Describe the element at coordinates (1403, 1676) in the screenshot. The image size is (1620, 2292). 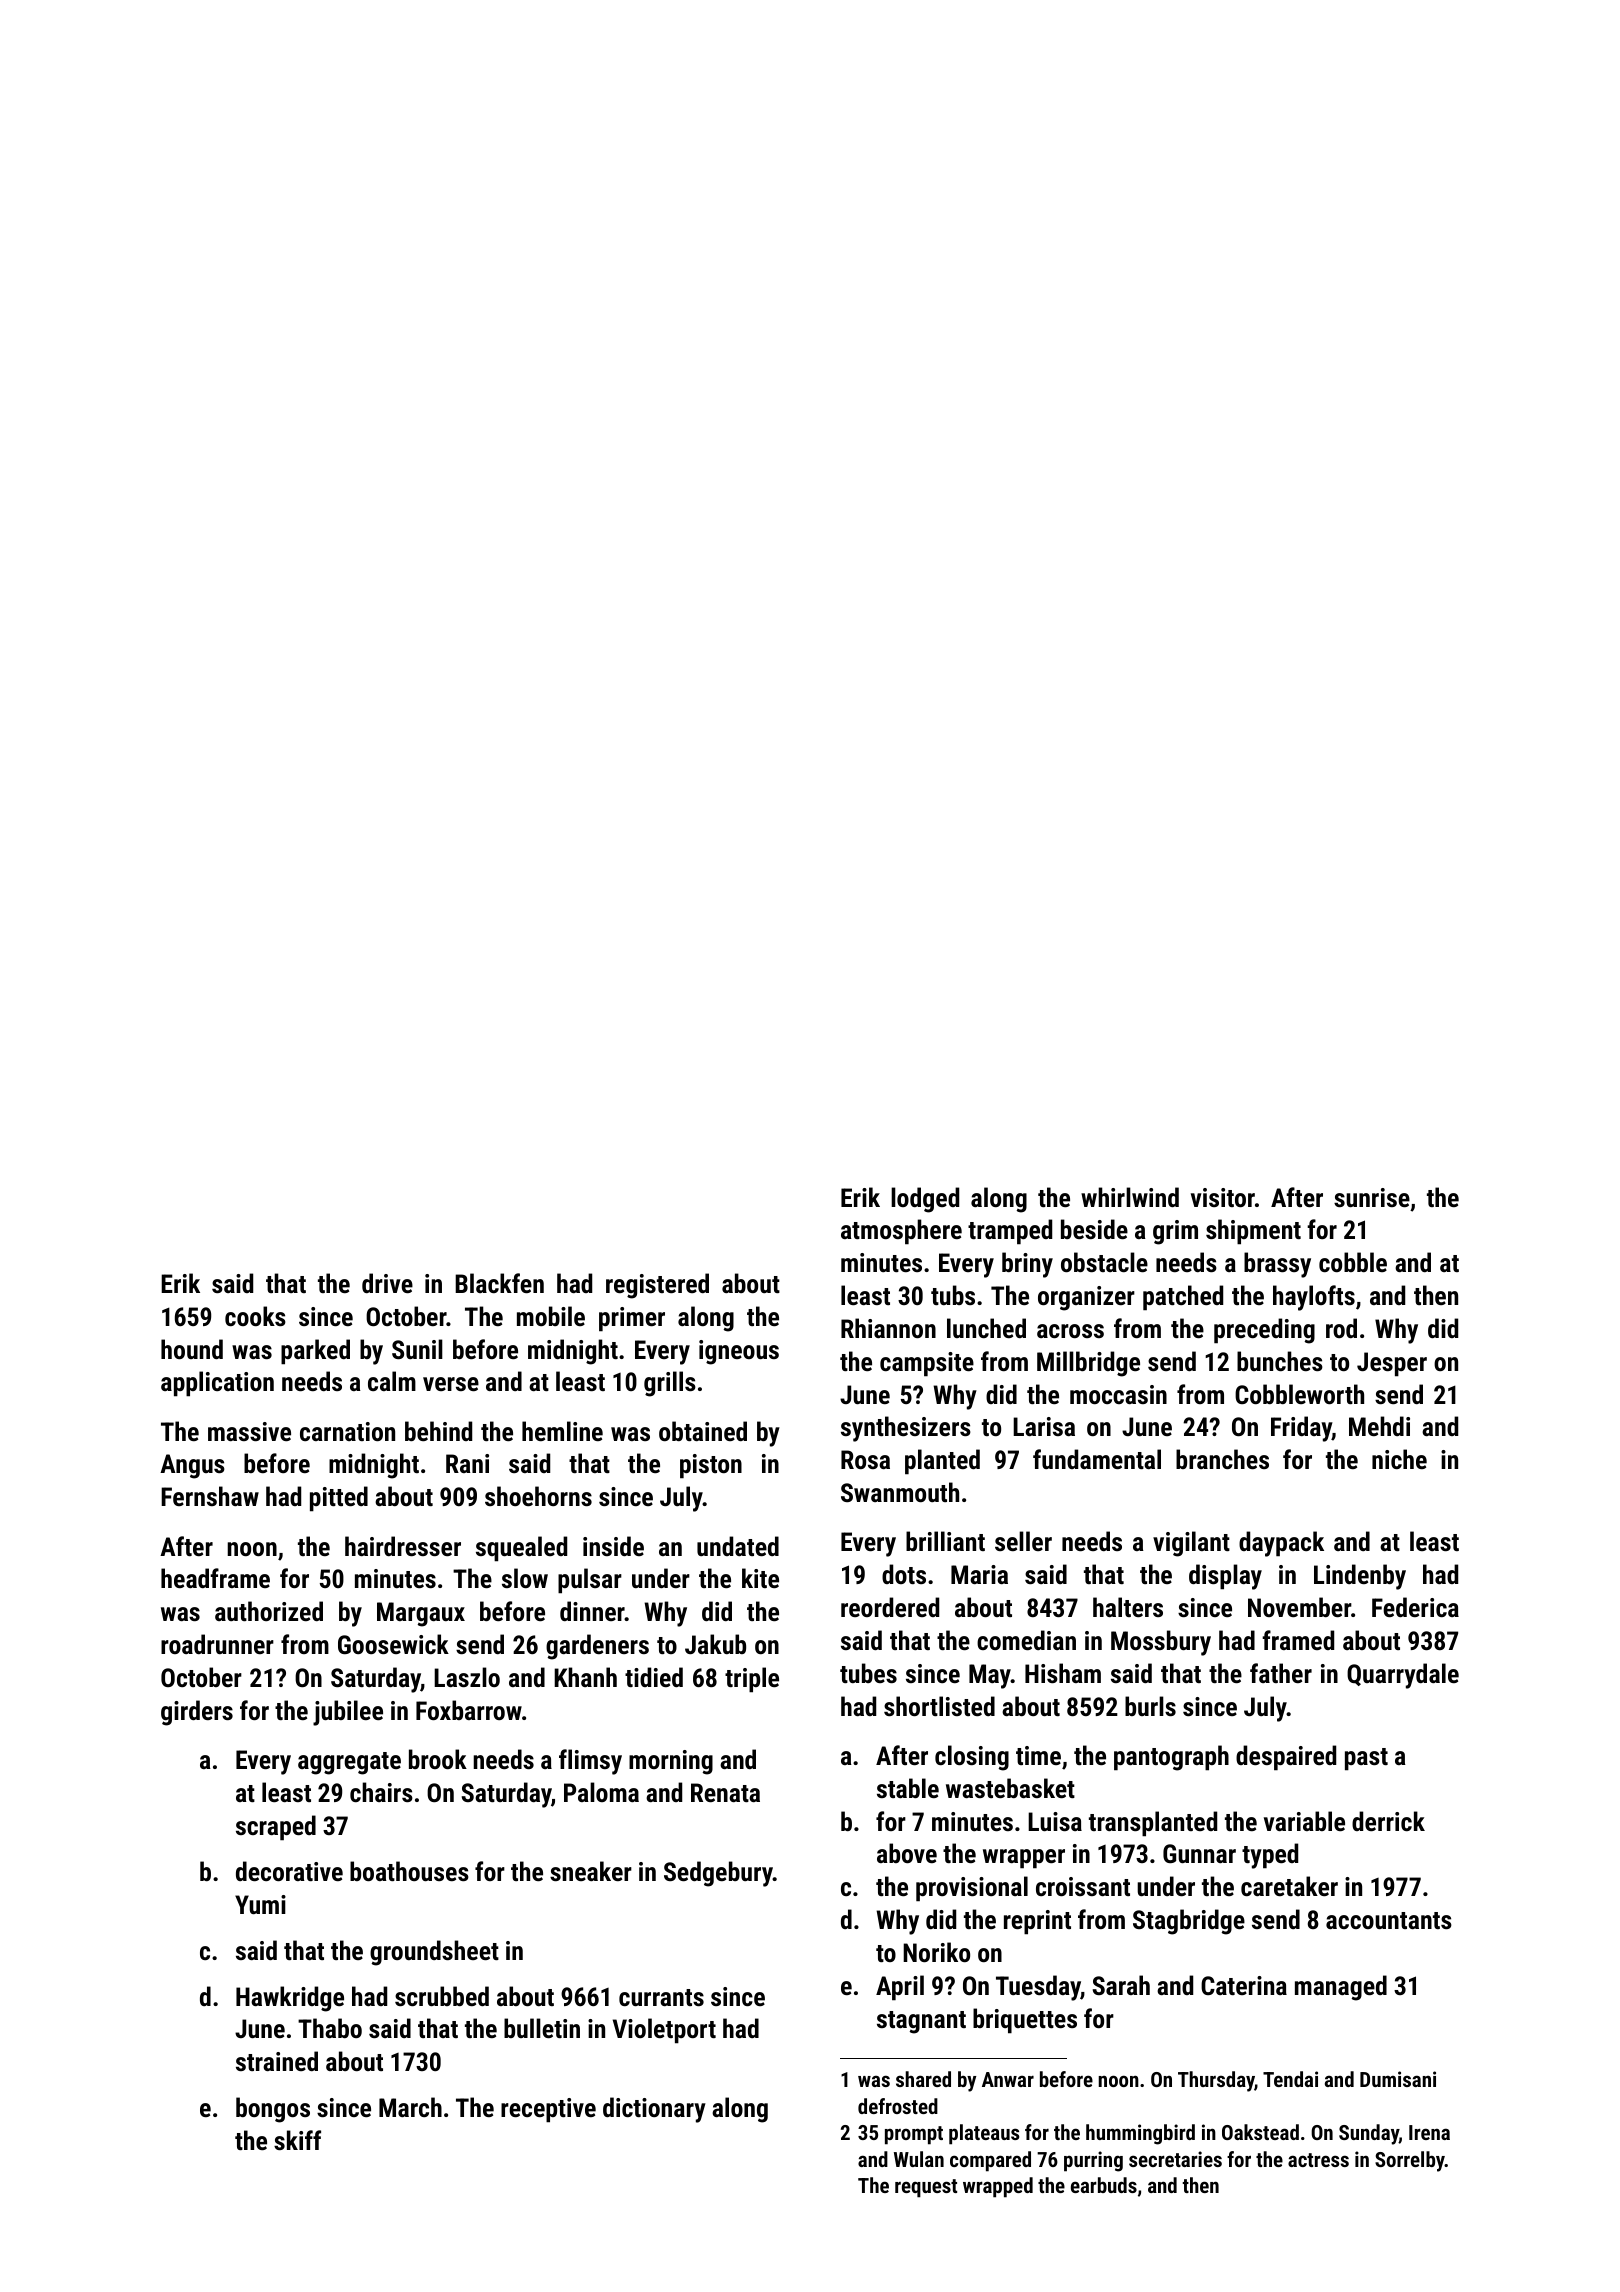
I see `Quarrydale` at that location.
